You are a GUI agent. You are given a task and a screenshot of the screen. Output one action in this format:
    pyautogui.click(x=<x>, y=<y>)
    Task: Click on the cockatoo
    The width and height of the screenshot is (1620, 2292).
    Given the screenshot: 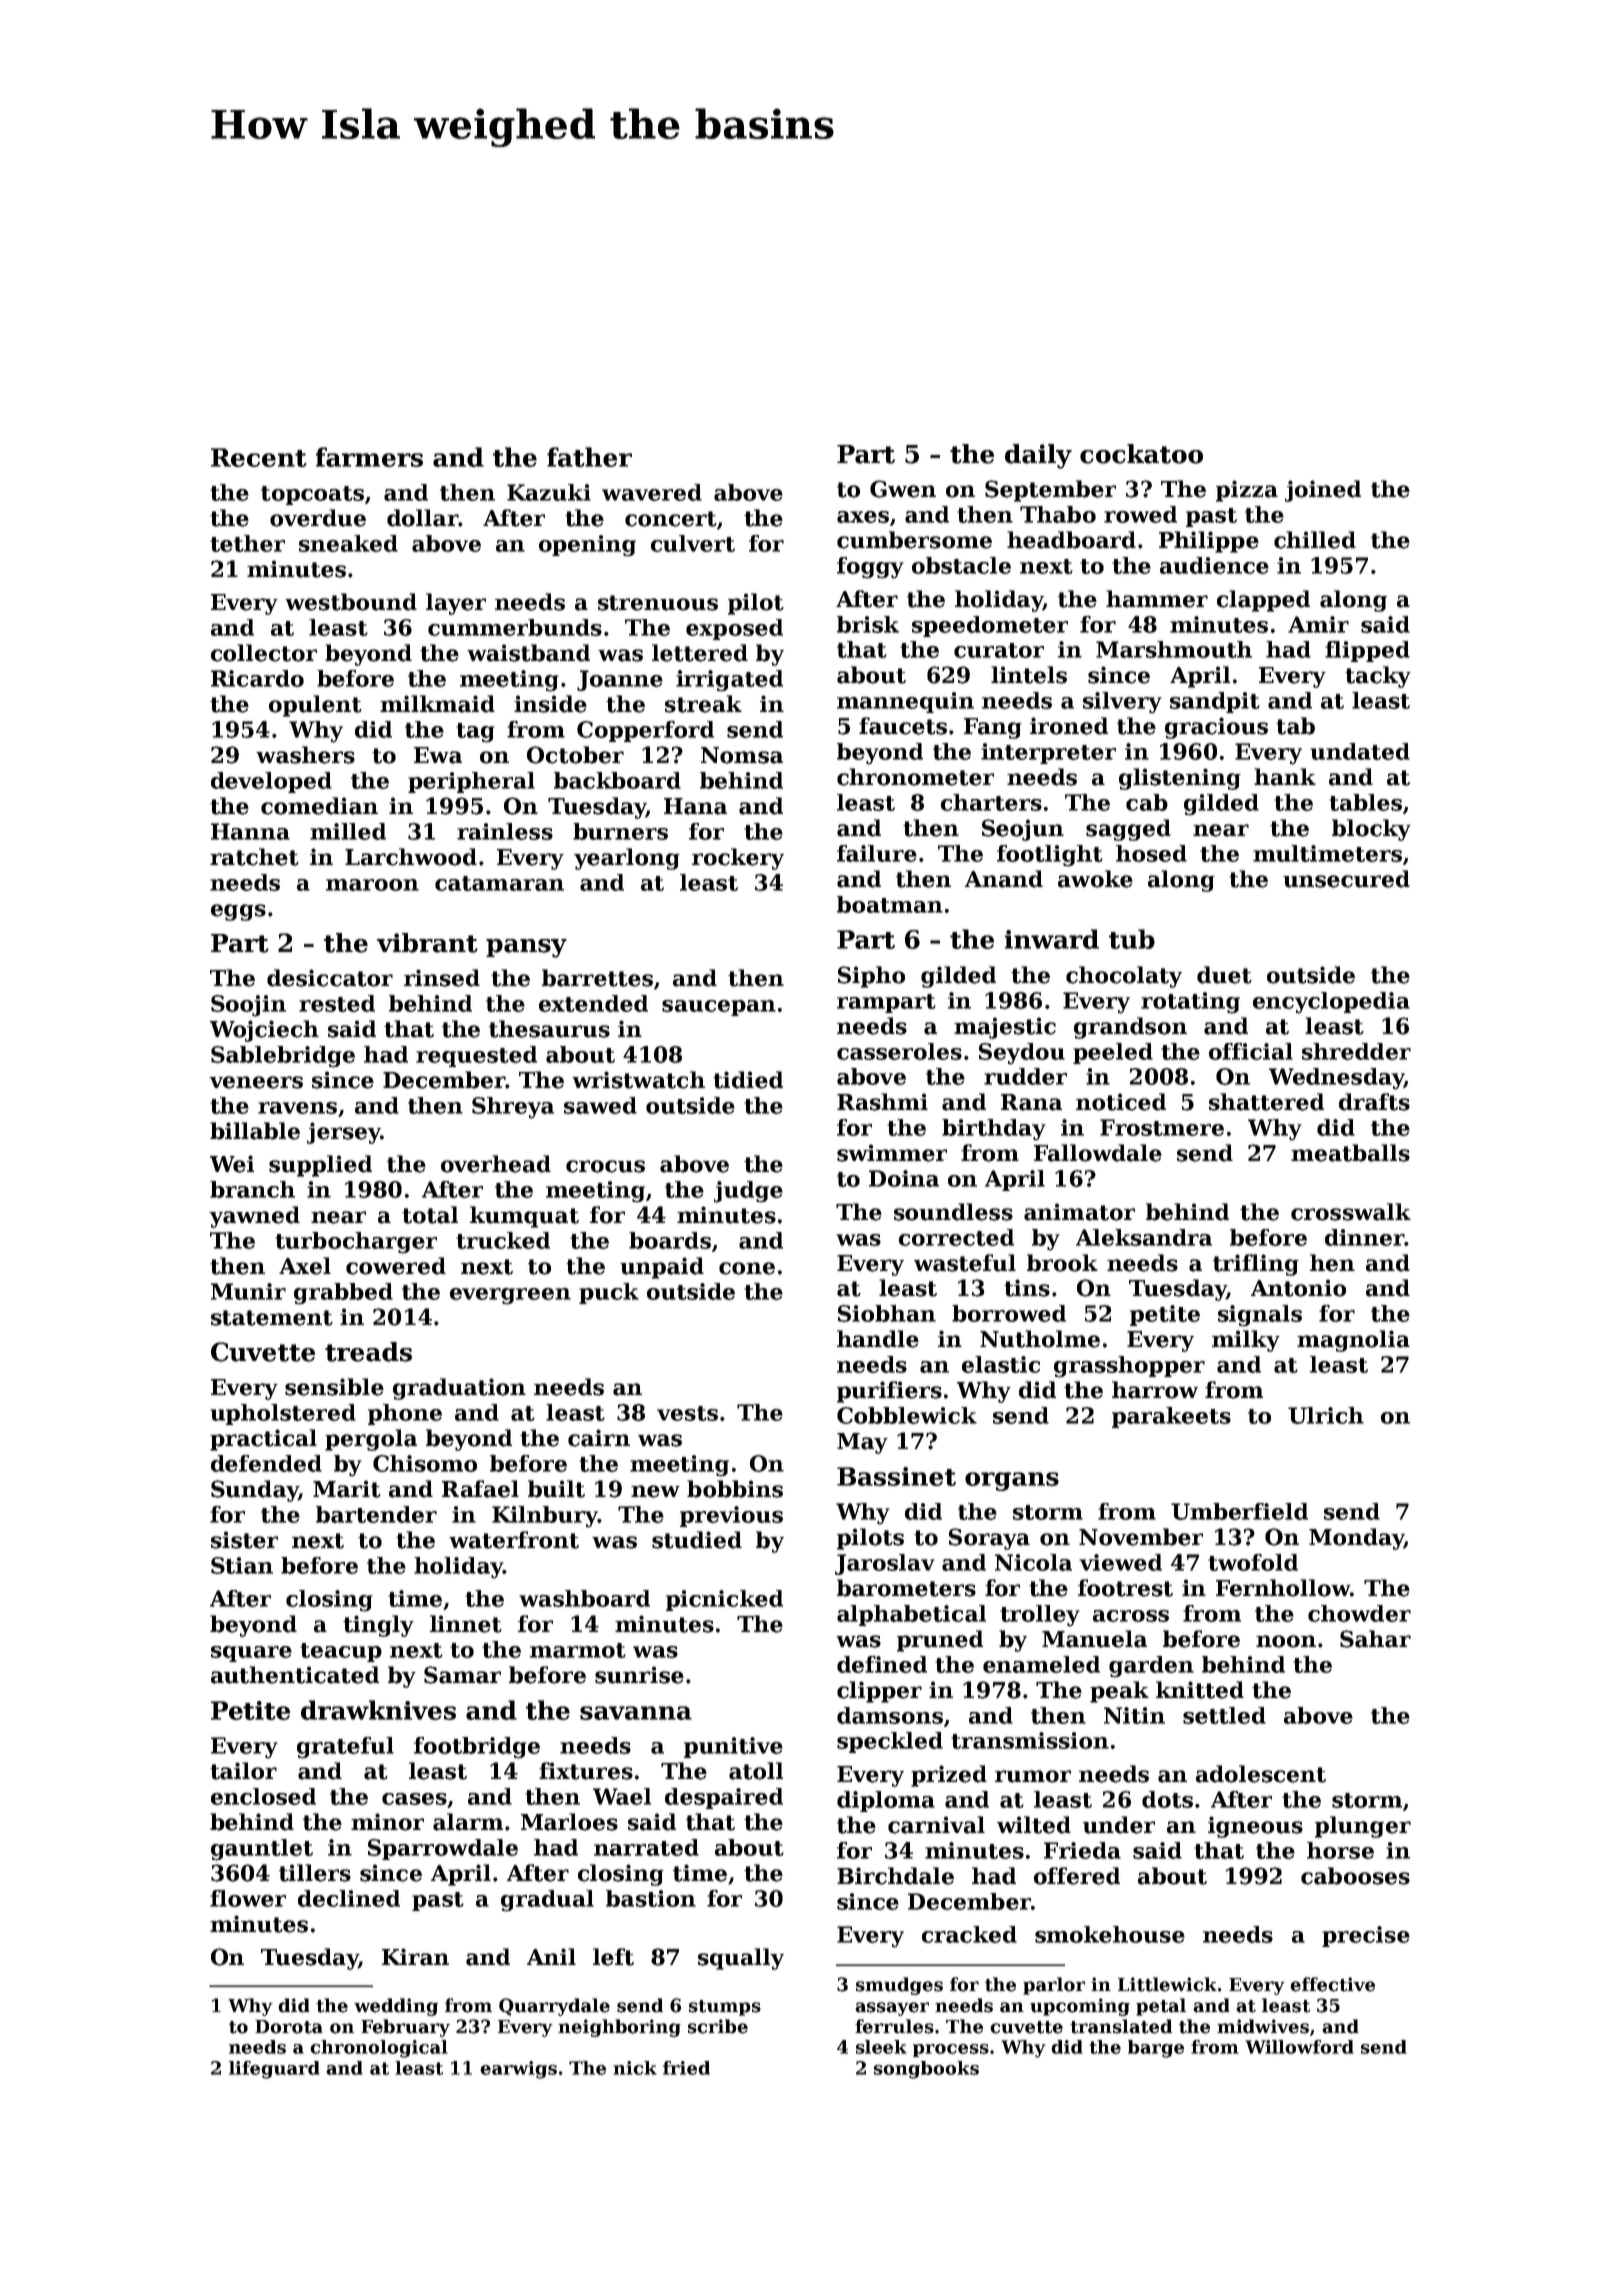 What is the action you would take?
    pyautogui.click(x=1141, y=454)
